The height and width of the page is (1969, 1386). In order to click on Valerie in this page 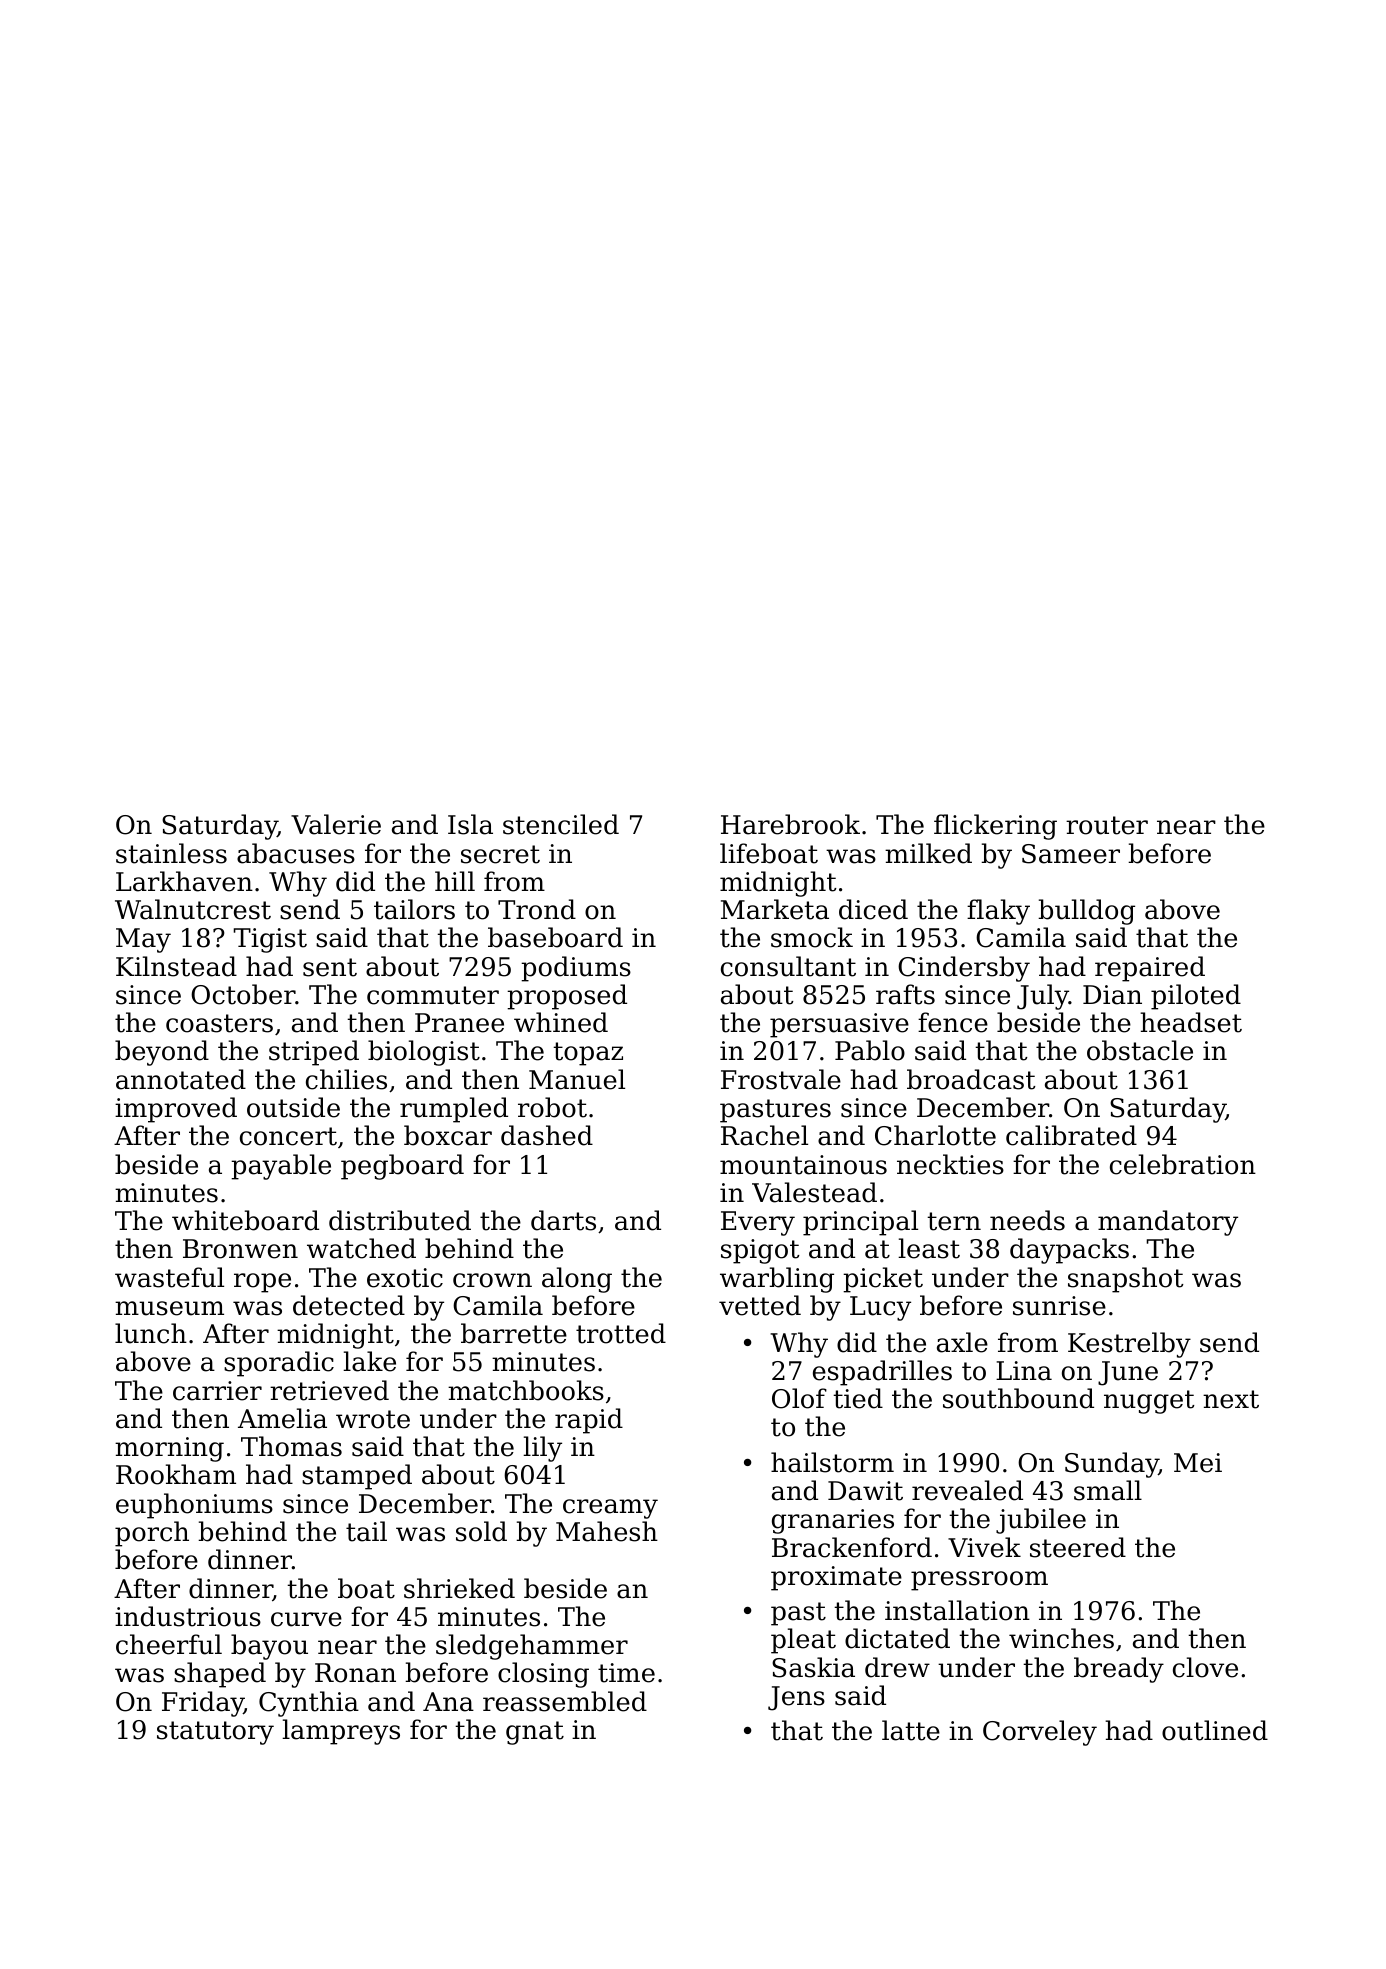, I will do `click(336, 824)`.
